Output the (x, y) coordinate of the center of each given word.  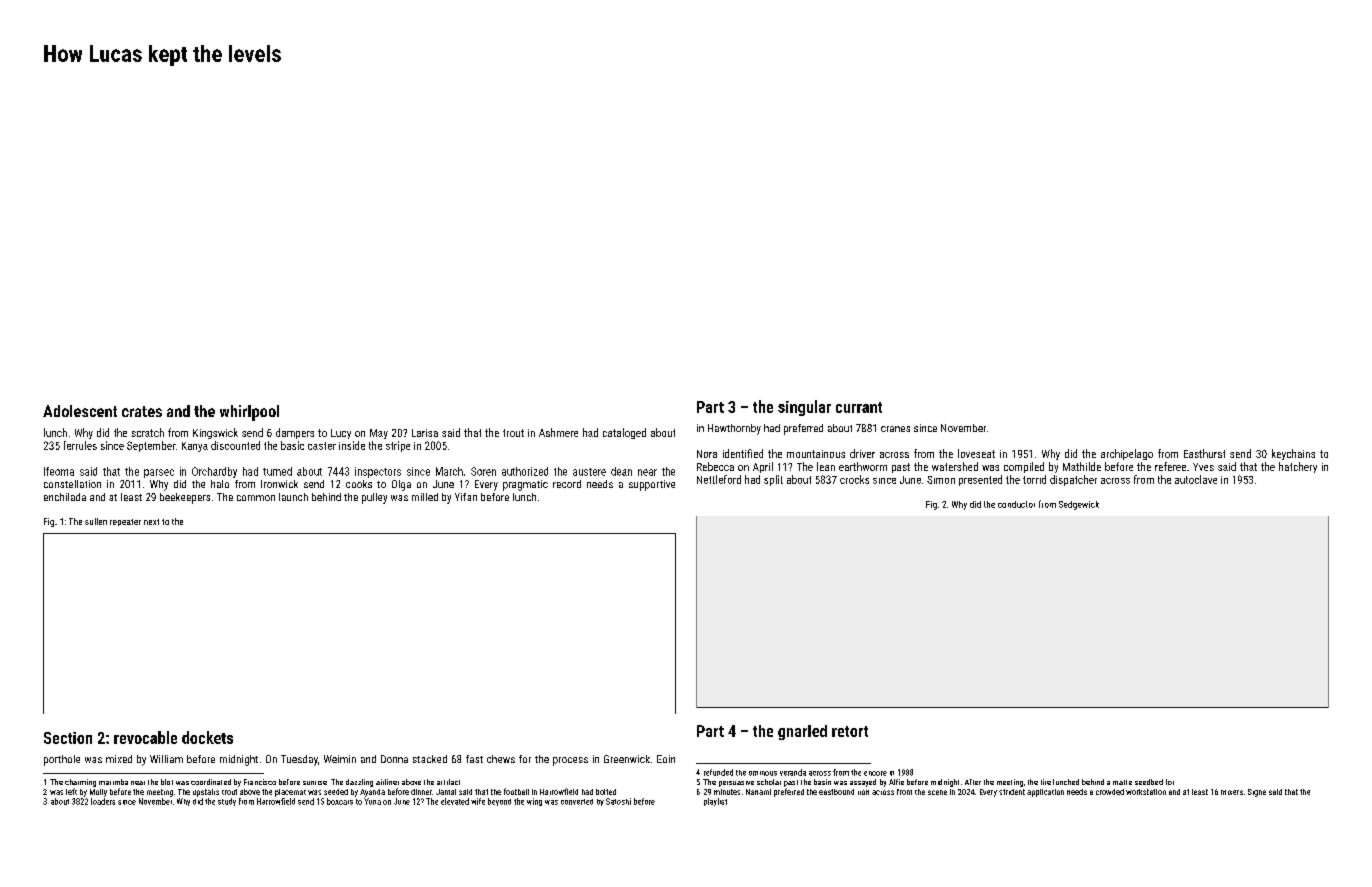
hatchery (1298, 467)
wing (534, 802)
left (71, 791)
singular (804, 408)
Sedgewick (1079, 505)
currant (859, 407)
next (151, 522)
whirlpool (249, 413)
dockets (207, 737)
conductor (1016, 504)
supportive (652, 485)
